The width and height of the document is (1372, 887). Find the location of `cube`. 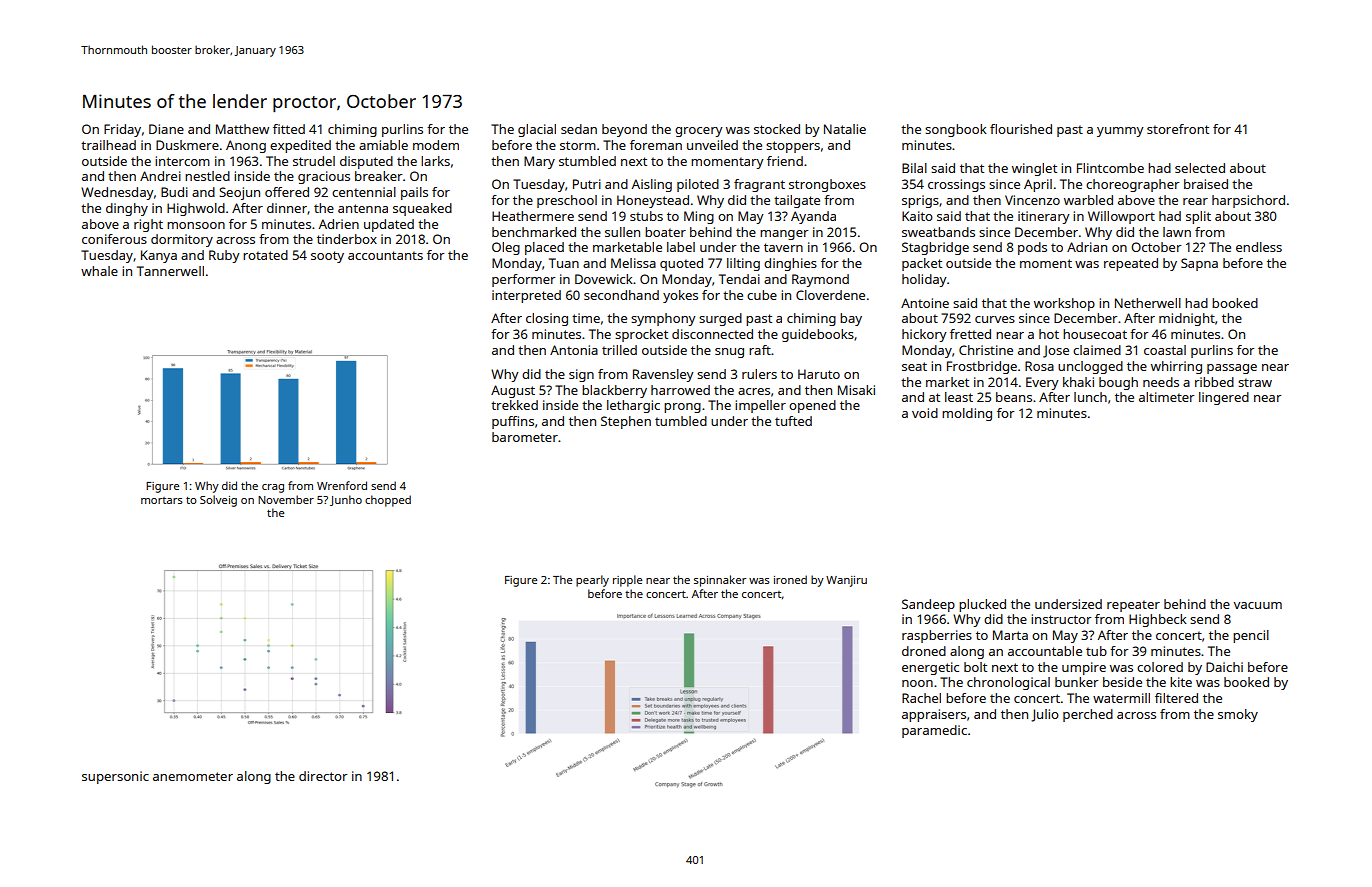

cube is located at coordinates (762, 295).
